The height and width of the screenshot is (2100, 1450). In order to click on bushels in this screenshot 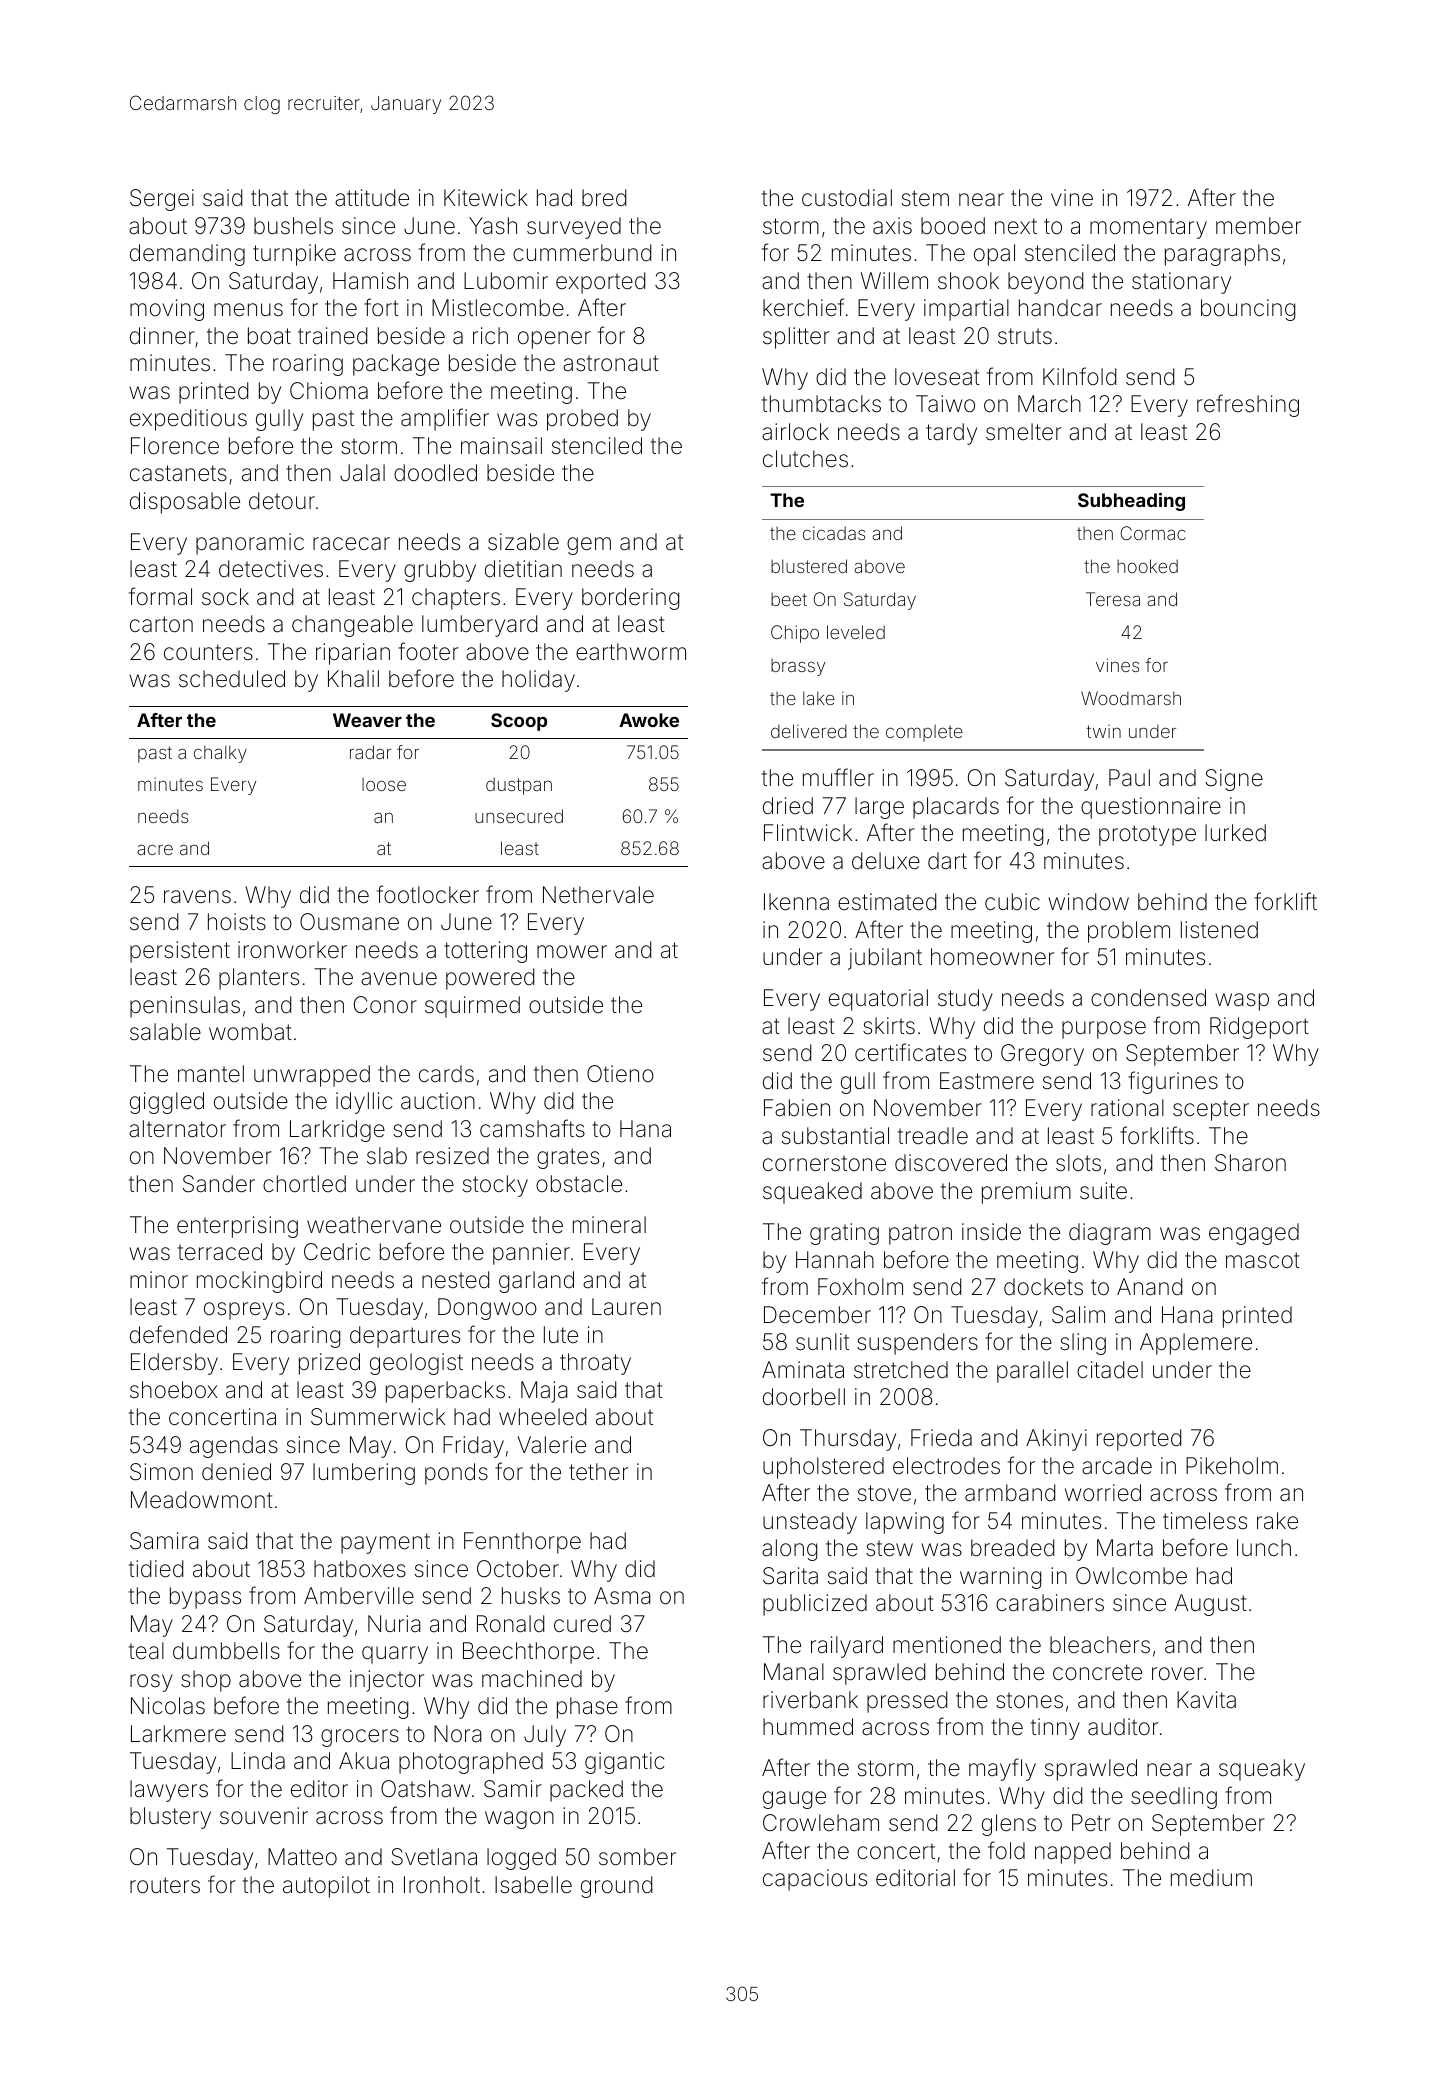, I will do `click(293, 226)`.
